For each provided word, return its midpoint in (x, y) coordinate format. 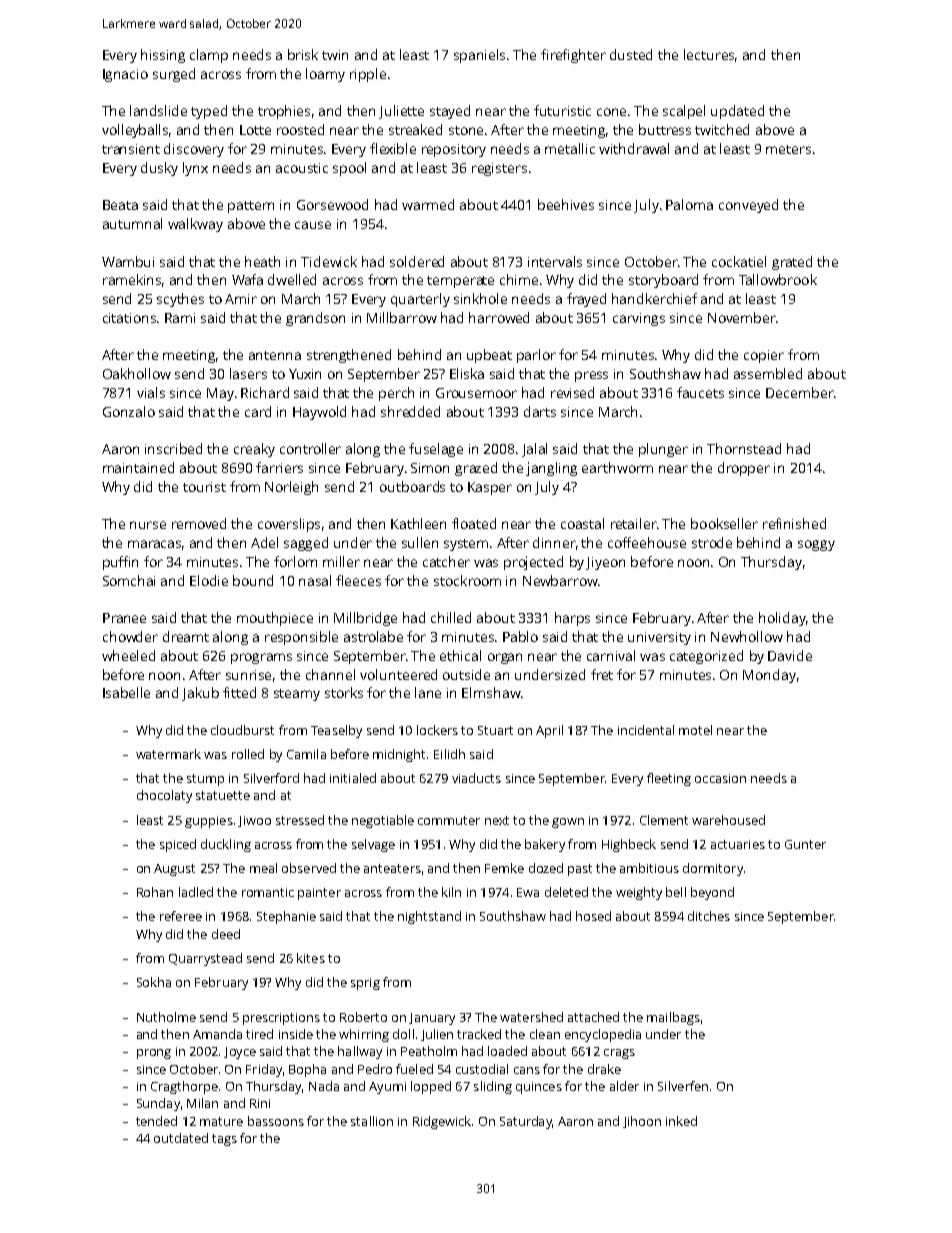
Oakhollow (137, 373)
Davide (790, 655)
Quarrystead (205, 959)
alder (624, 1086)
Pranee (124, 618)
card (258, 411)
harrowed (499, 317)
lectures (709, 54)
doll (403, 1034)
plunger (663, 450)
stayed (450, 112)
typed (209, 112)
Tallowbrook (778, 279)
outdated (181, 1138)
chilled (451, 617)
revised (572, 392)
